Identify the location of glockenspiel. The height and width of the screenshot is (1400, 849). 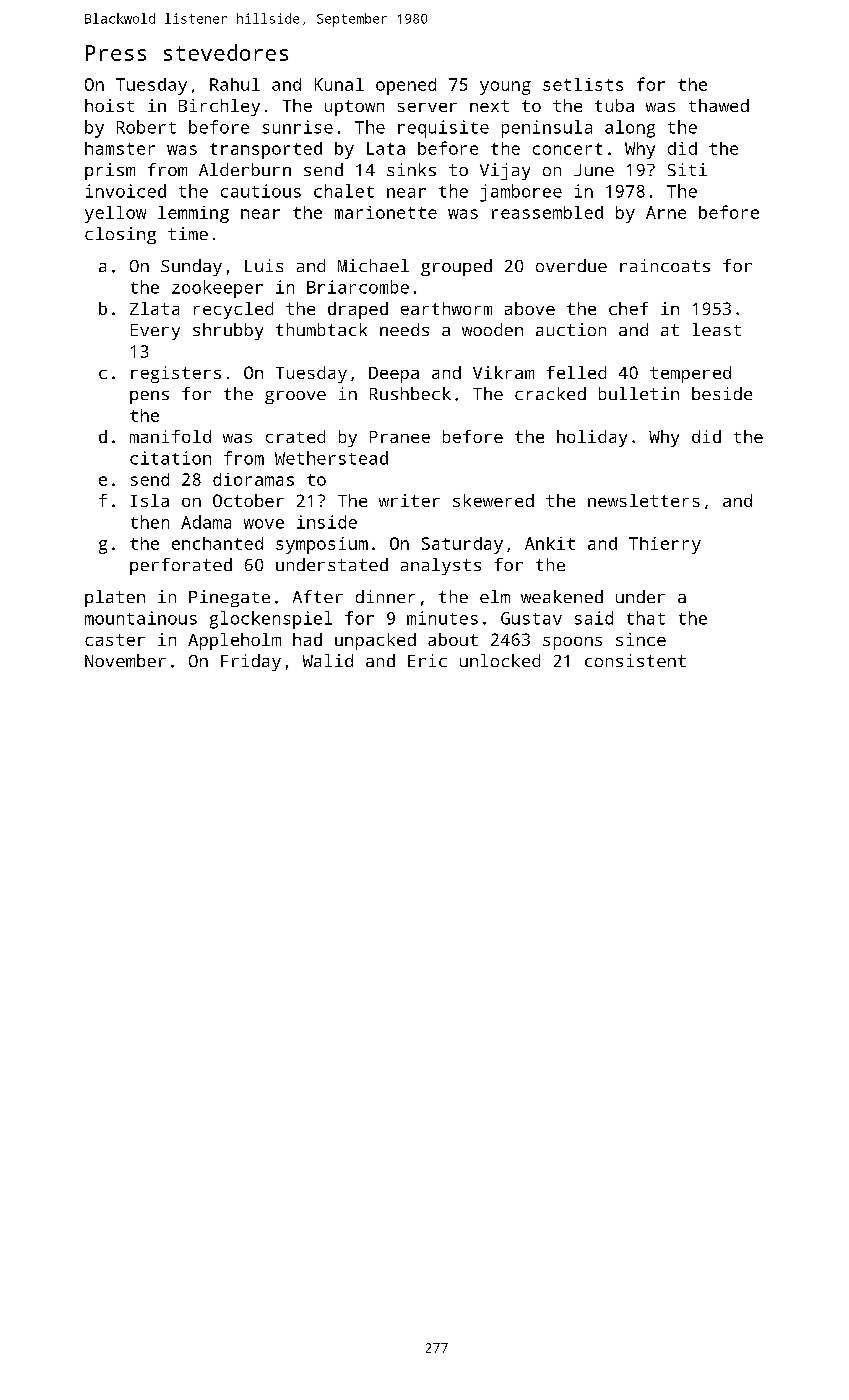
(271, 620).
